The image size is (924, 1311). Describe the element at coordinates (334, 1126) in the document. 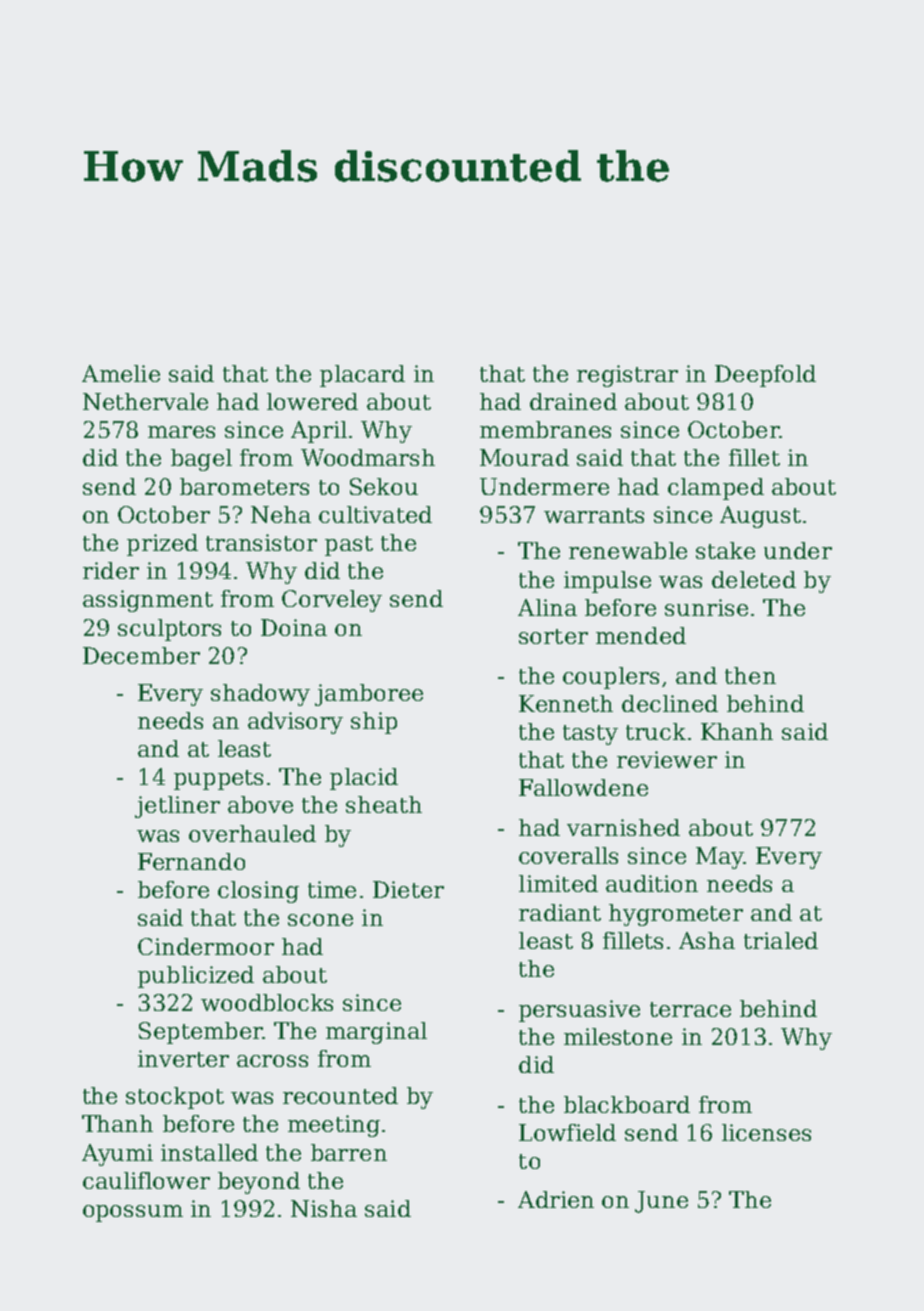

I see `meeting` at that location.
